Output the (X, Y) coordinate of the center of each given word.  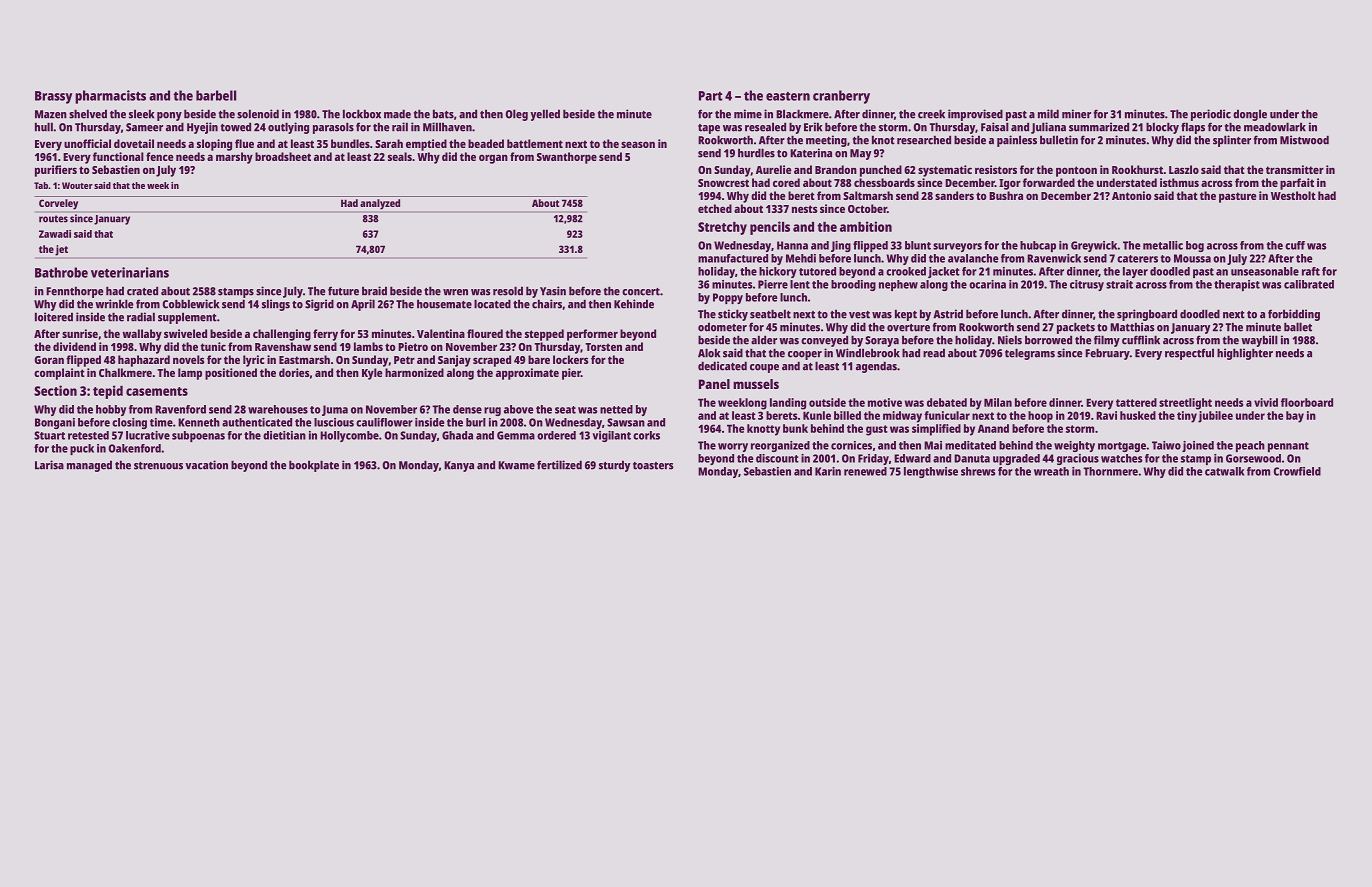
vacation (206, 465)
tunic (213, 346)
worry (733, 447)
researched (924, 140)
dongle (1250, 115)
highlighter (1245, 354)
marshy (234, 158)
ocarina (987, 284)
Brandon (836, 169)
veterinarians (130, 272)
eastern (788, 96)
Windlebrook (868, 353)
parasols (333, 128)
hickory (778, 272)
